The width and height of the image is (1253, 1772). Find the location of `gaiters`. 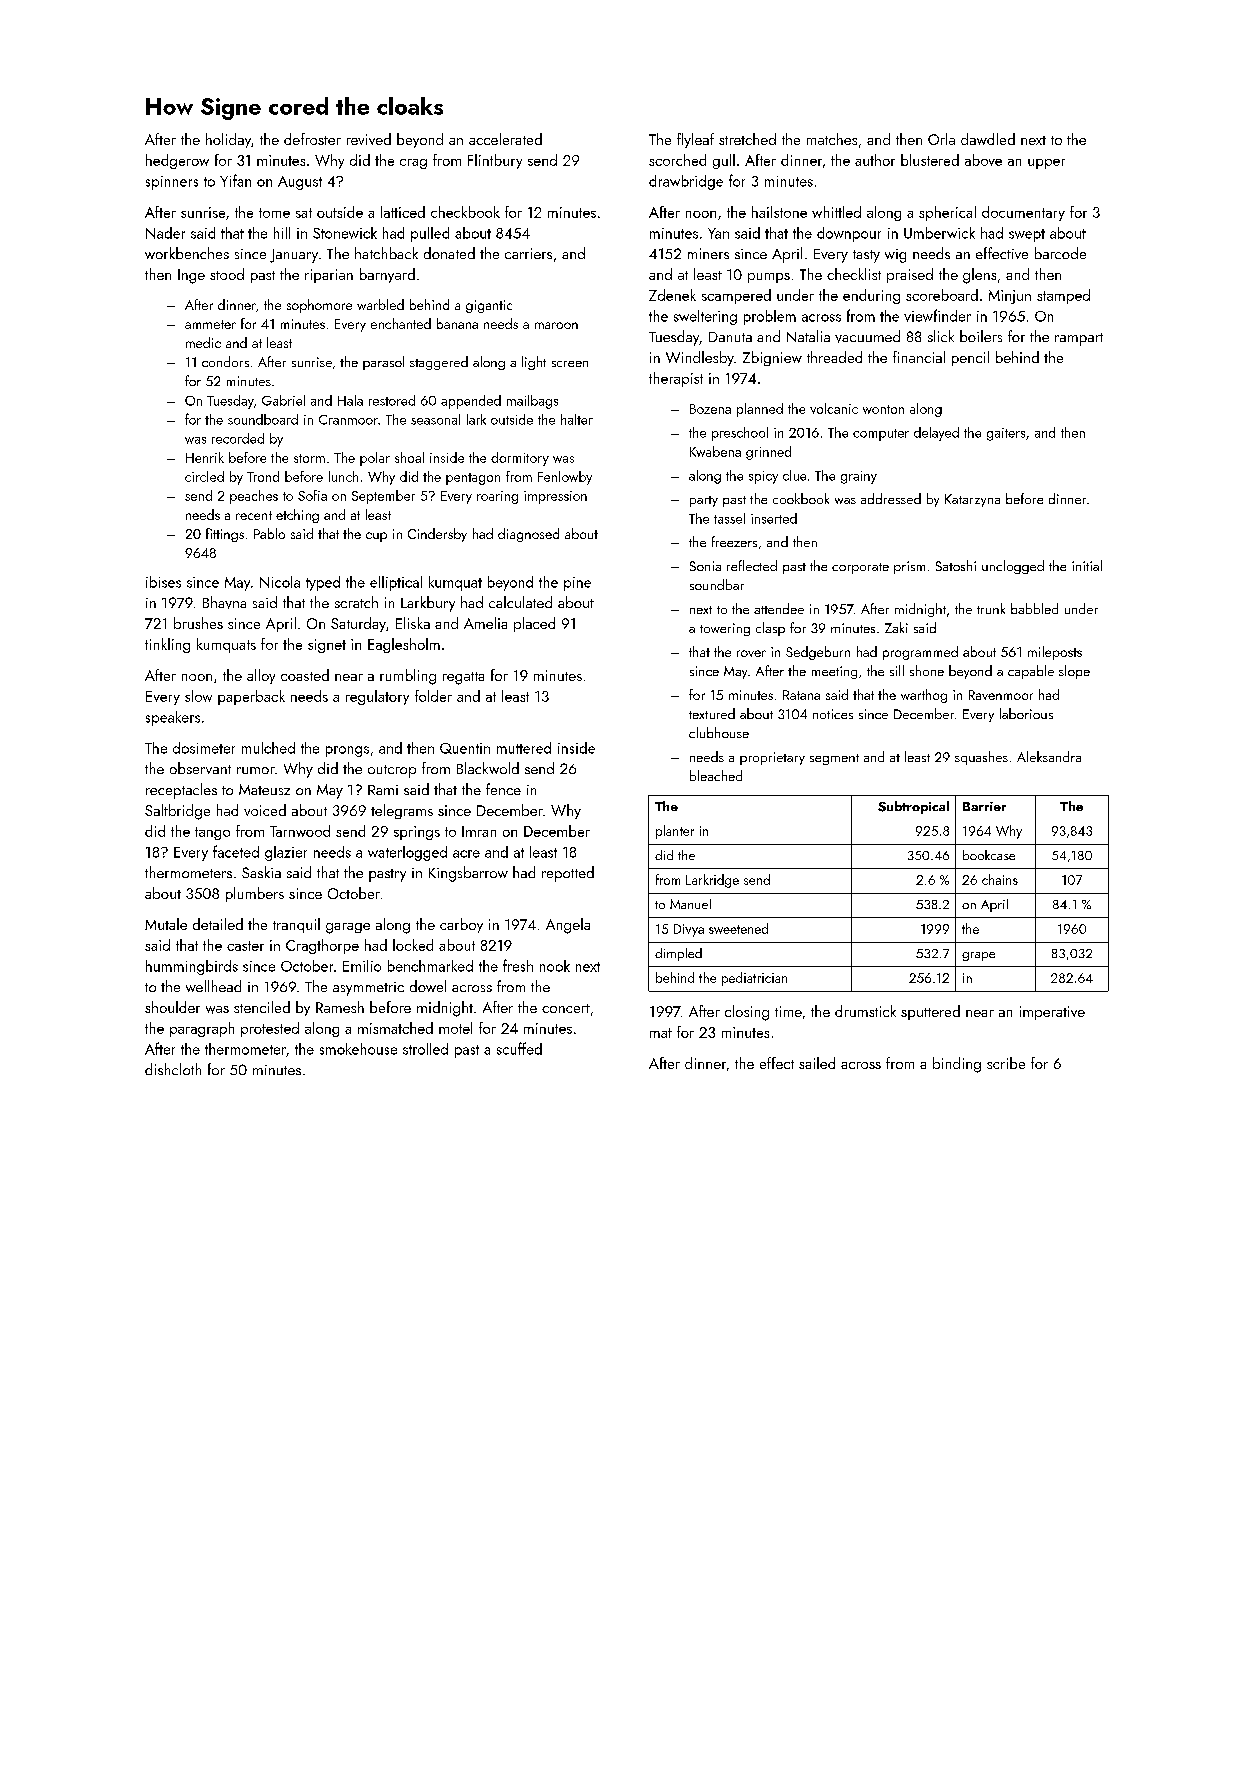

gaiters is located at coordinates (1006, 434).
